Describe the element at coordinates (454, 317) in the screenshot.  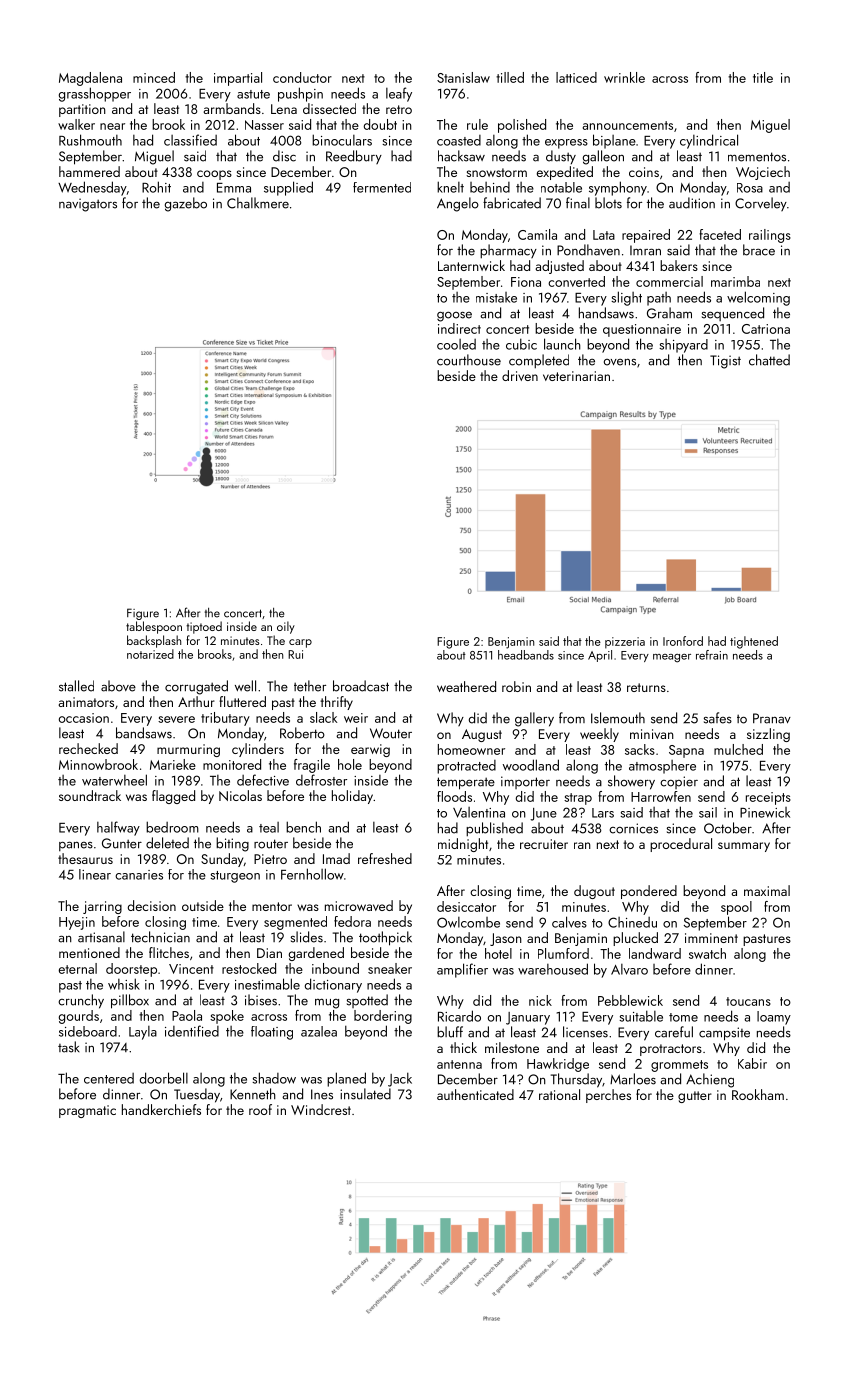
I see `goose` at that location.
